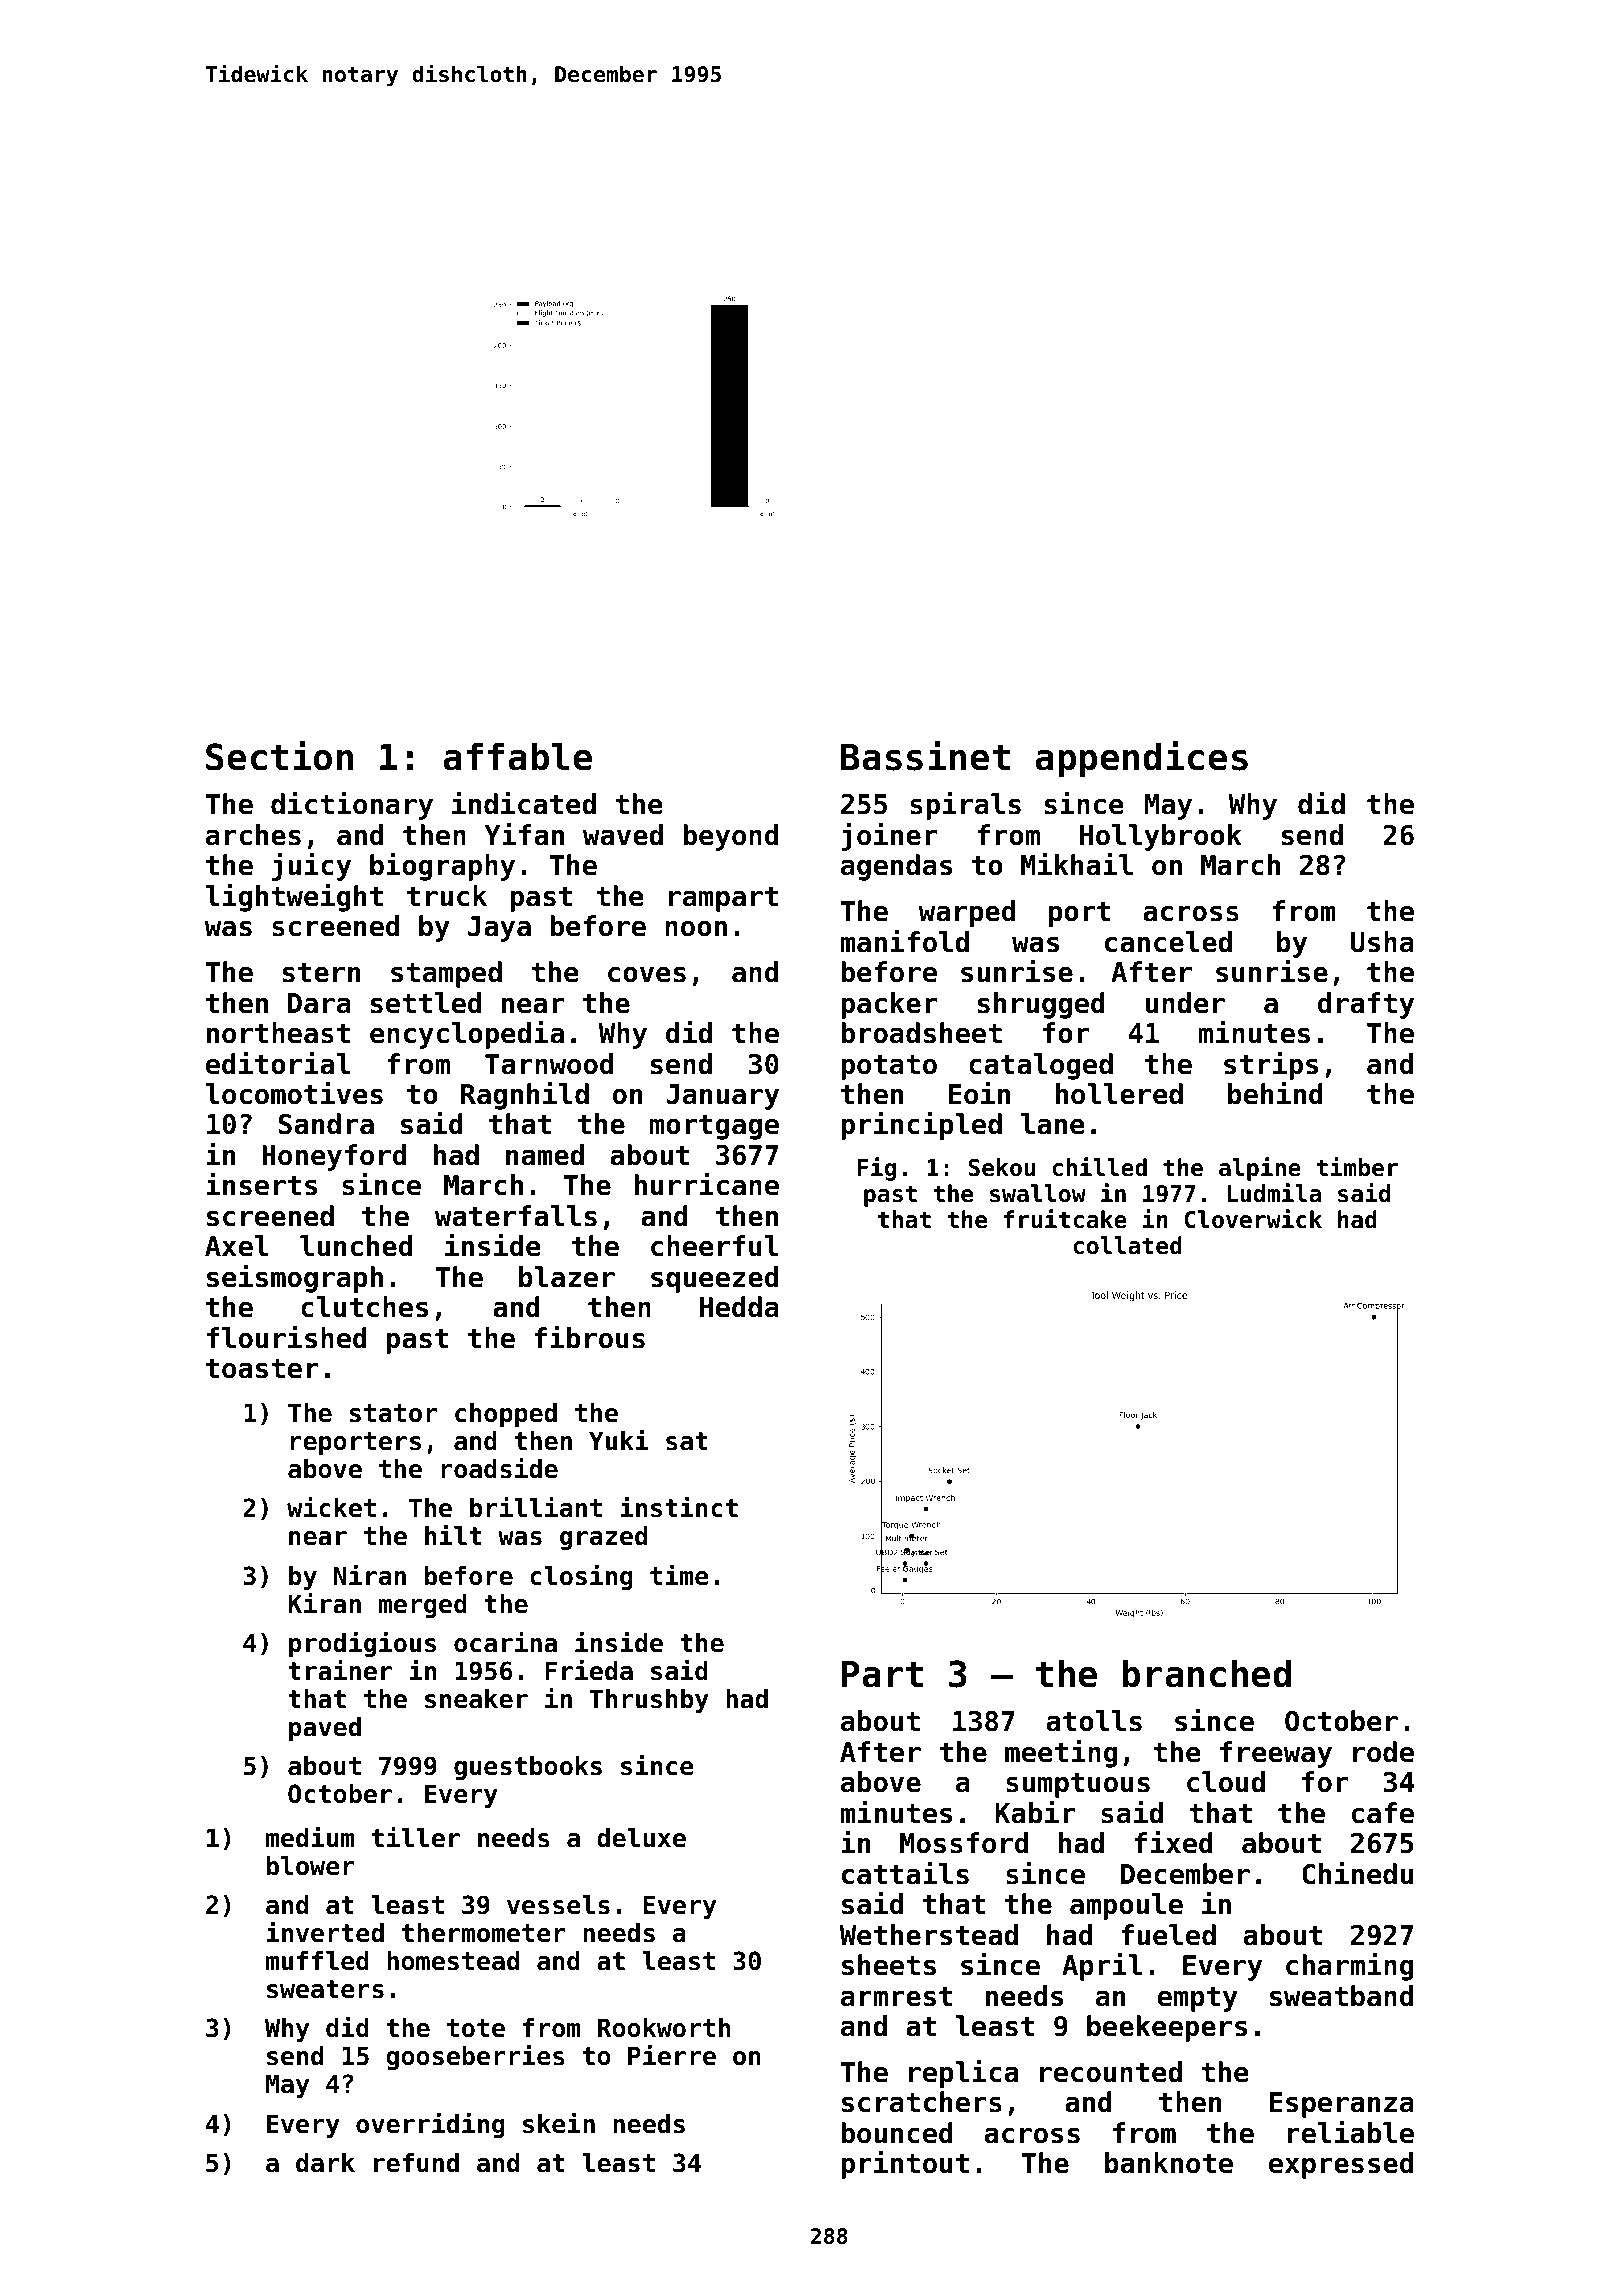 This screenshot has width=1620, height=2292. What do you see at coordinates (739, 1307) in the screenshot?
I see `Hedda` at bounding box center [739, 1307].
